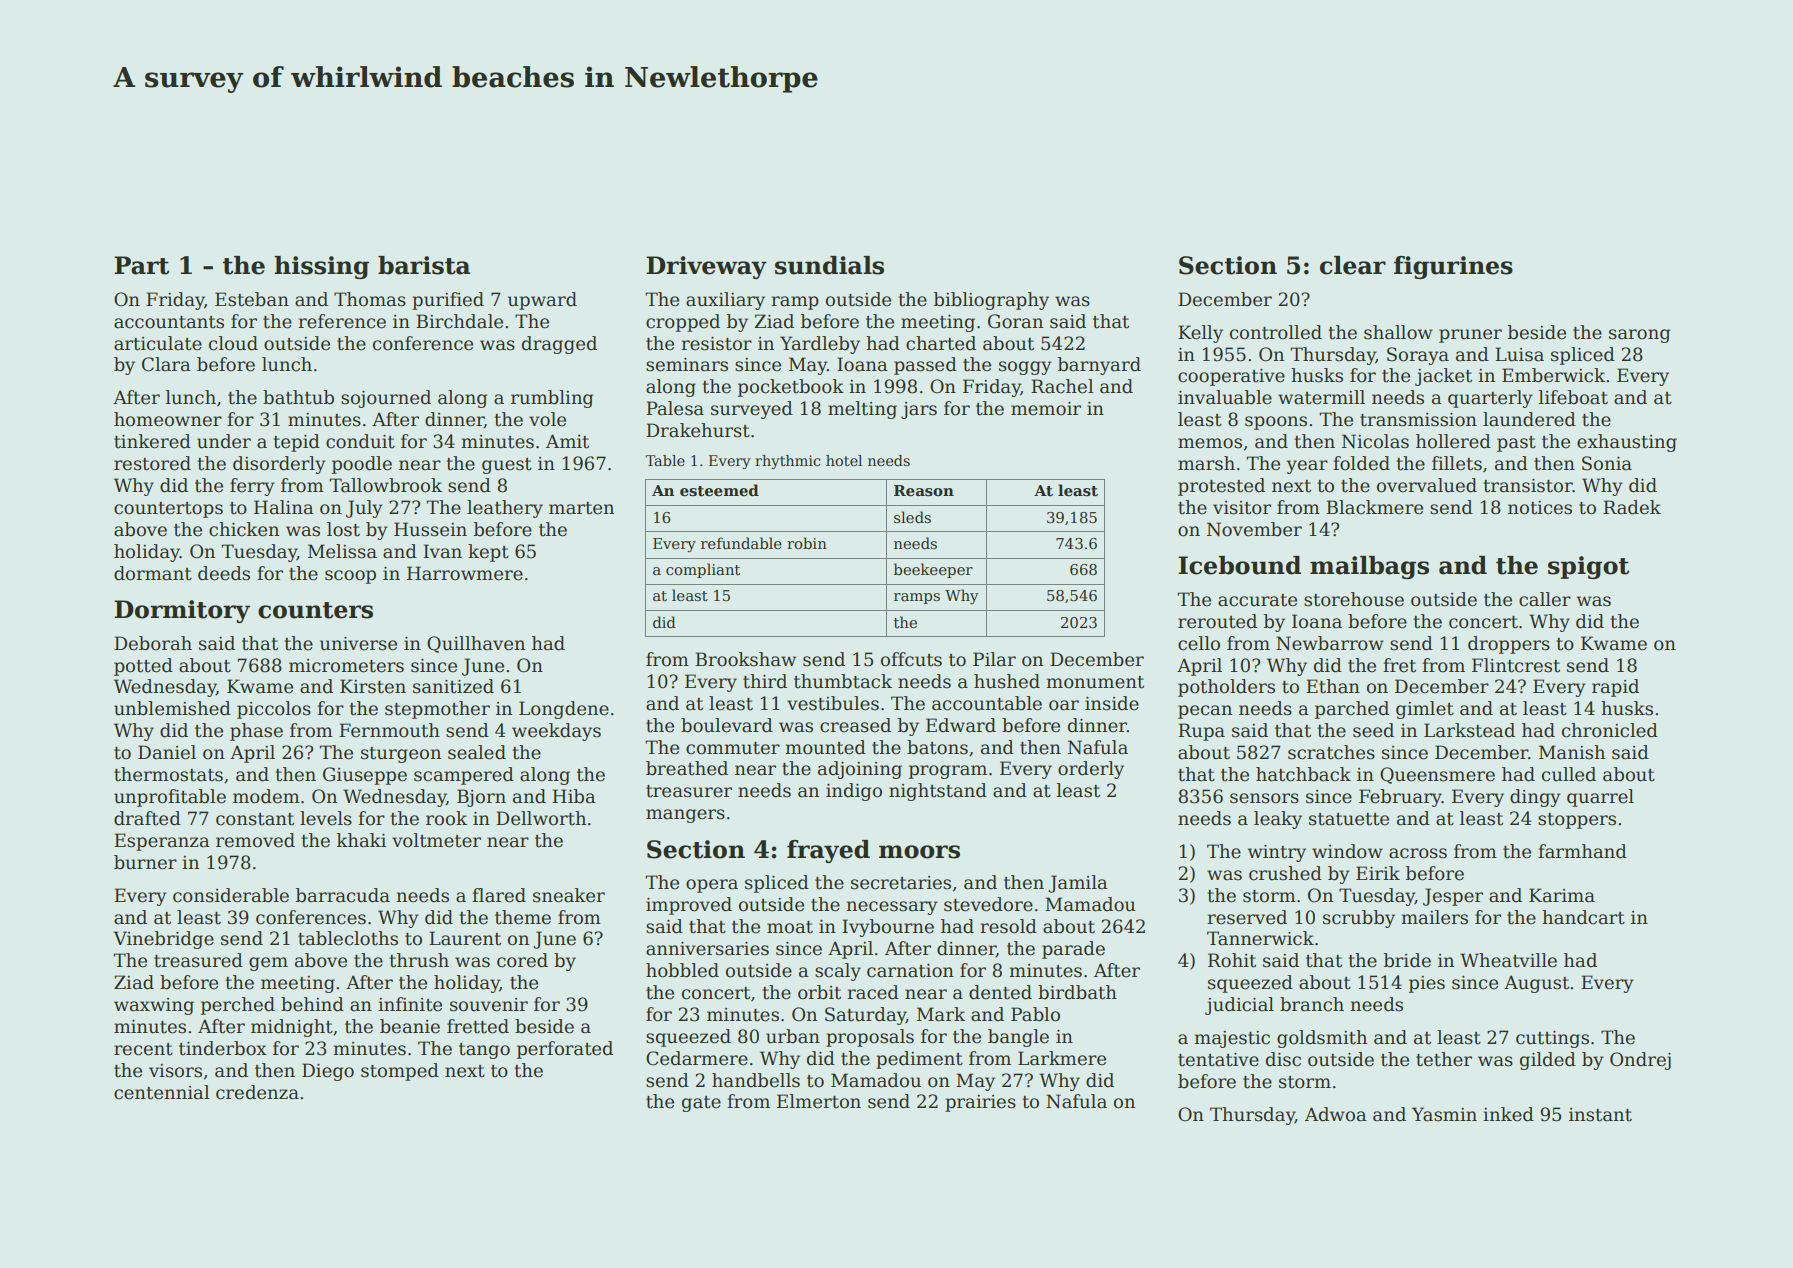  What do you see at coordinates (292, 1028) in the image?
I see `midnight` at bounding box center [292, 1028].
